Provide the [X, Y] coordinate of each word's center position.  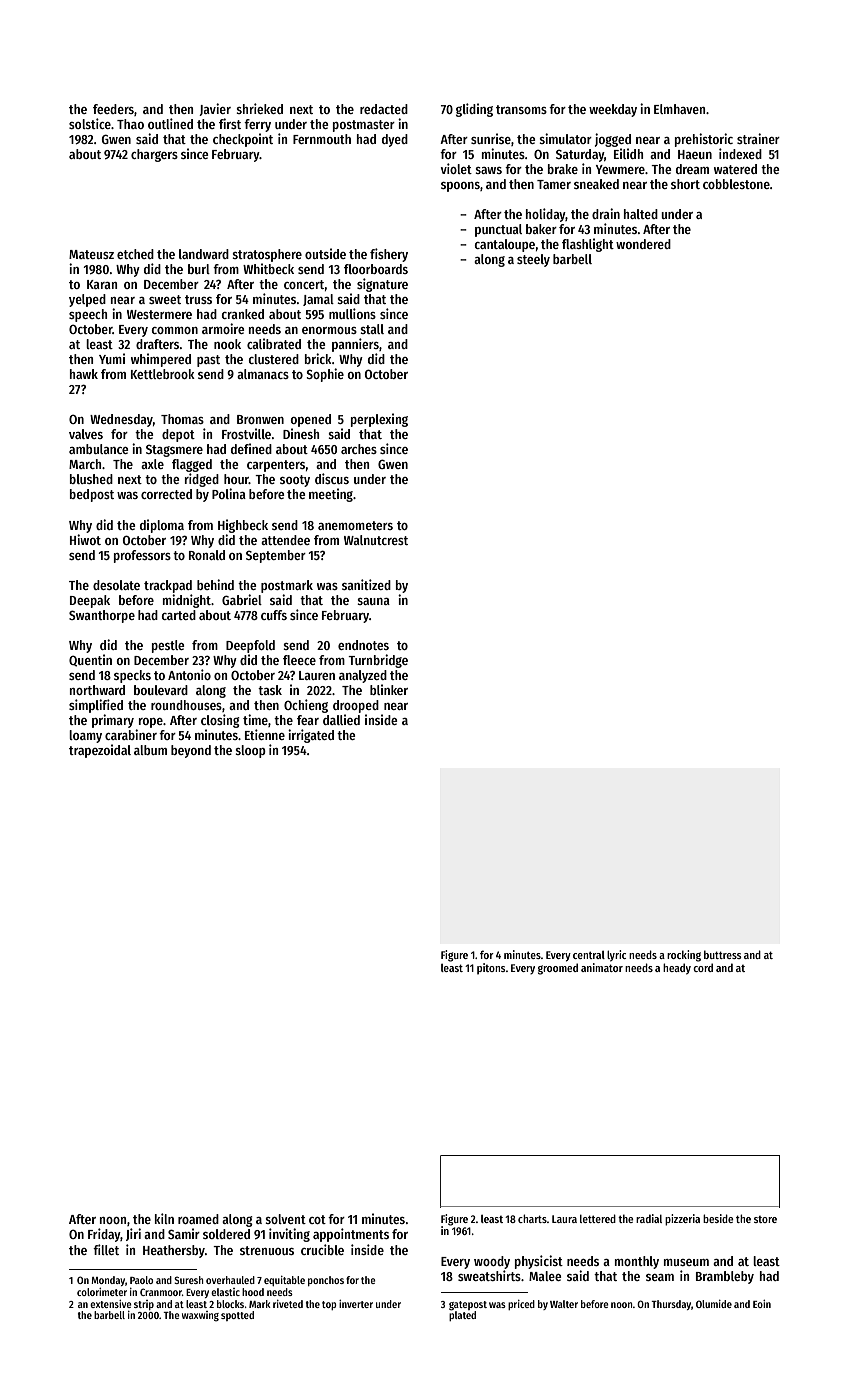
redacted [384, 109]
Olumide [714, 1304]
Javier [215, 109]
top [329, 1305]
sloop [250, 751]
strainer [758, 138]
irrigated [311, 736]
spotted [237, 1316]
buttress [723, 954]
